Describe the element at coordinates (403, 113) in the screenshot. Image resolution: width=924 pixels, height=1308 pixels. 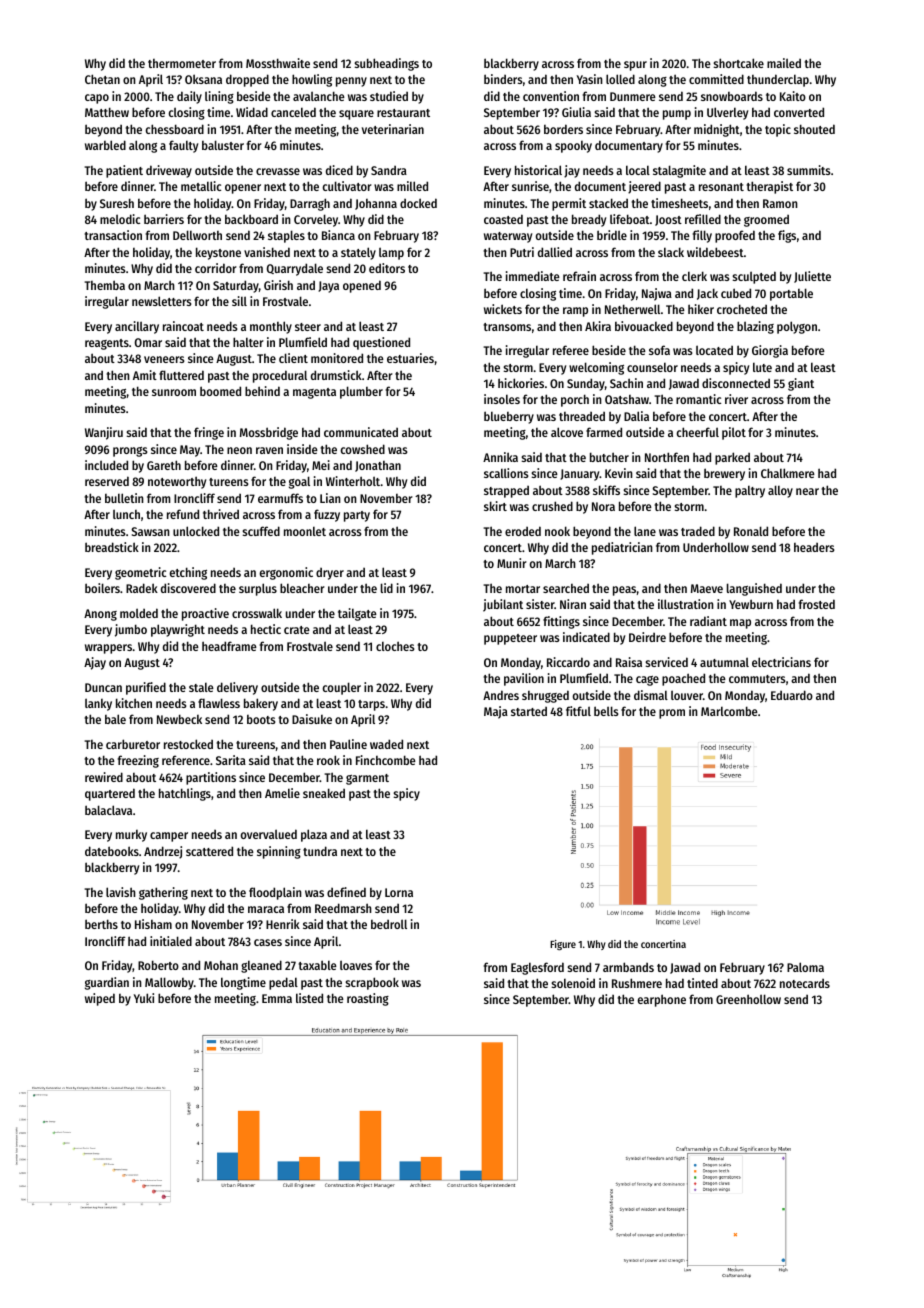
I see `restaurant` at that location.
